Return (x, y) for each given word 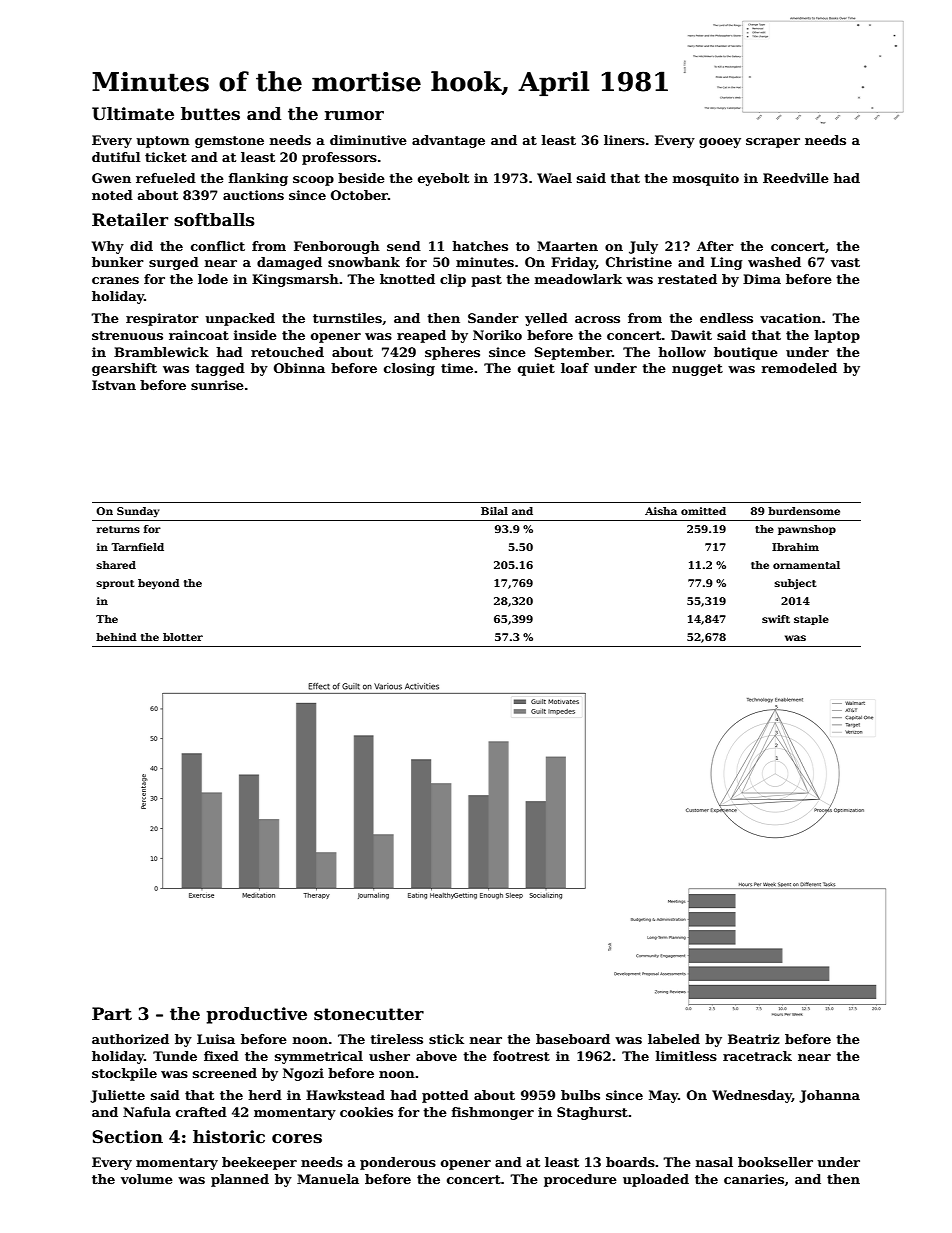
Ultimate (133, 114)
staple (811, 620)
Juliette (117, 1096)
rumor (354, 116)
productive (257, 1015)
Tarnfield (137, 547)
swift (776, 619)
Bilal (494, 511)
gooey (720, 143)
